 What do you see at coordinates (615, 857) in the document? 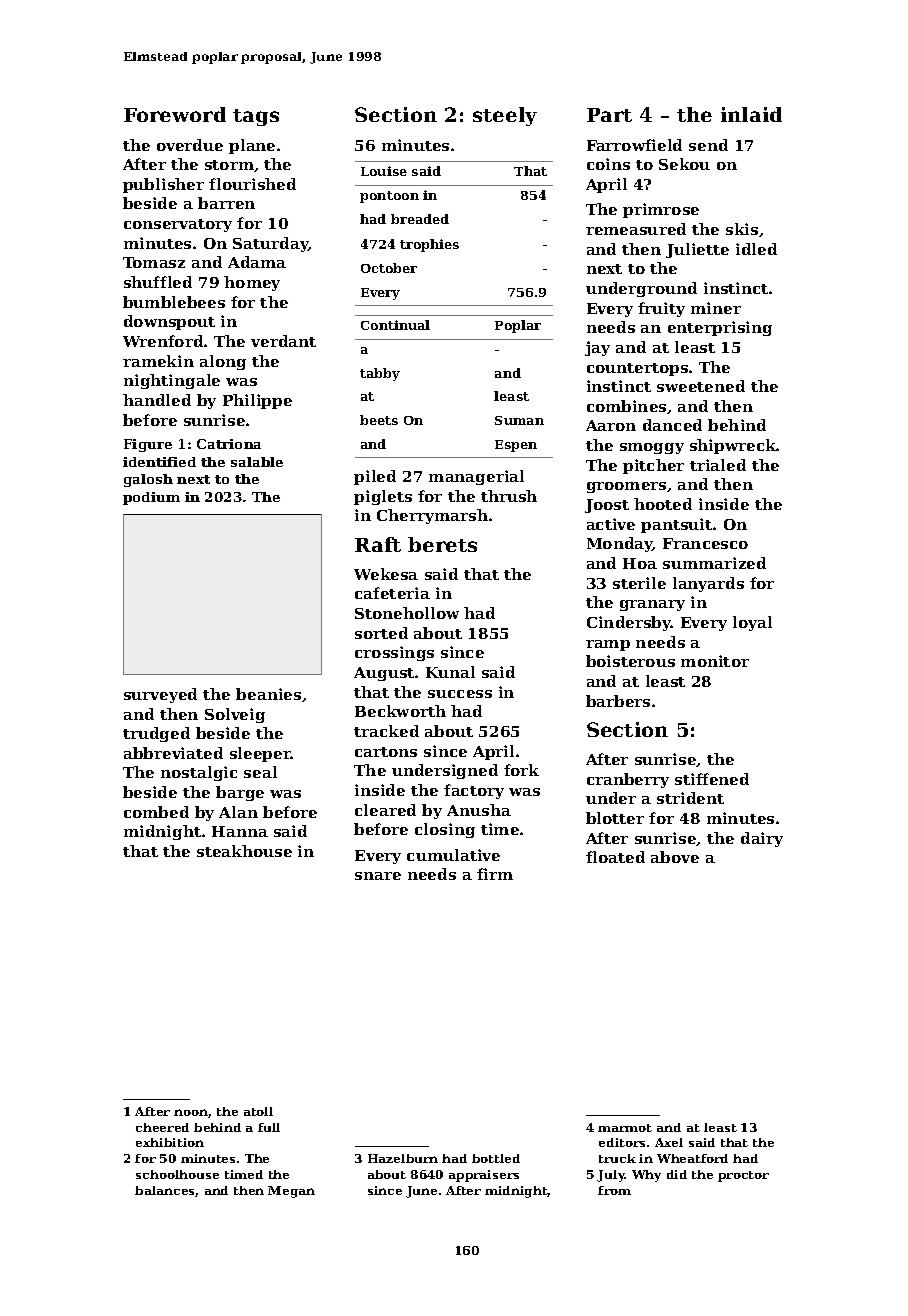
I see `floated` at bounding box center [615, 857].
